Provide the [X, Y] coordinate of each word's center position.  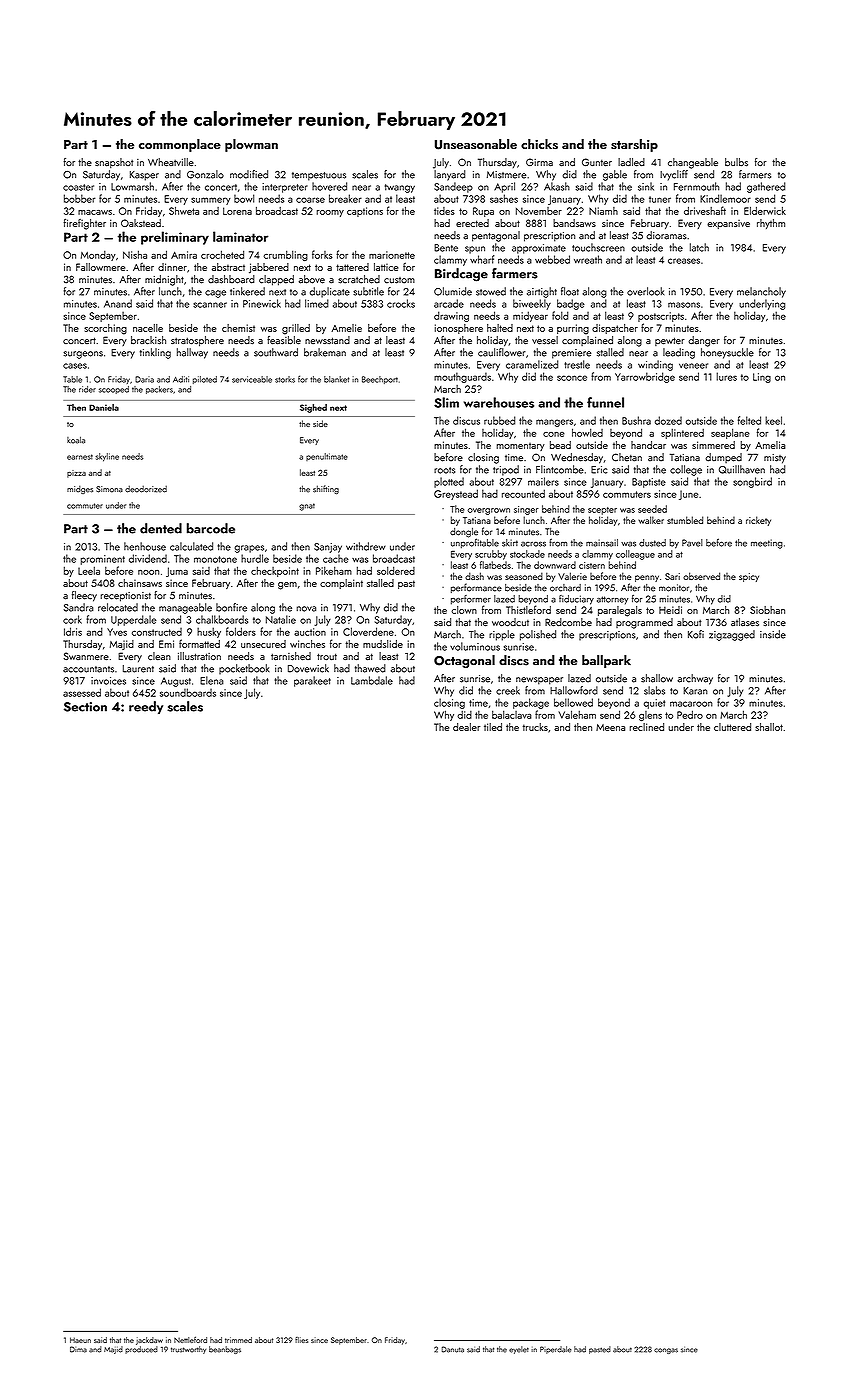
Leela [89, 570]
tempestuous [319, 176]
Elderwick [765, 211]
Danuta [453, 1349]
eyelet [519, 1350]
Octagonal [464, 661]
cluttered [732, 727]
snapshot [114, 163]
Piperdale [555, 1350]
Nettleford [190, 1339]
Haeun [80, 1340]
